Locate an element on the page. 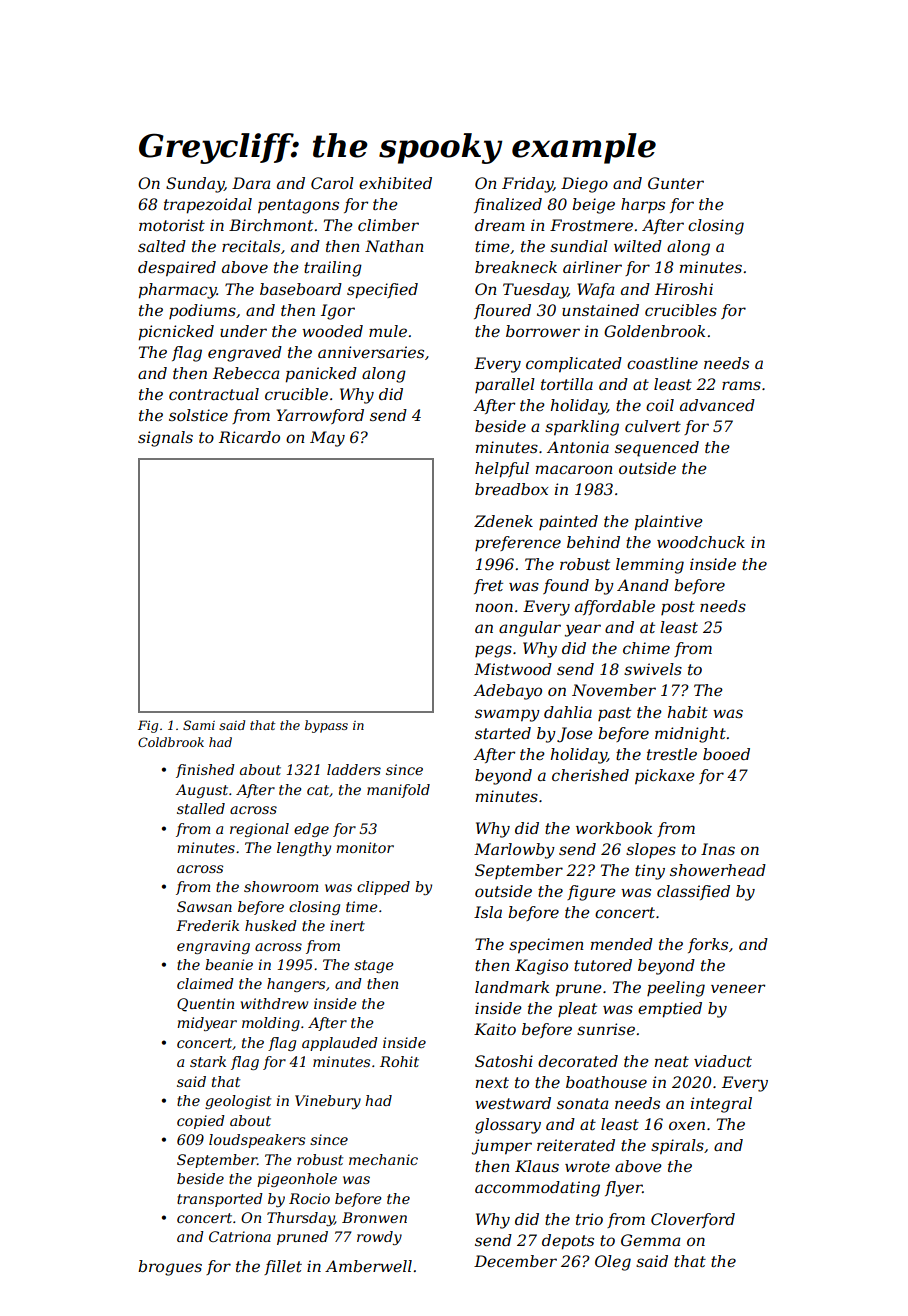 The height and width of the document is (1316, 908). Hiroshi is located at coordinates (684, 289).
